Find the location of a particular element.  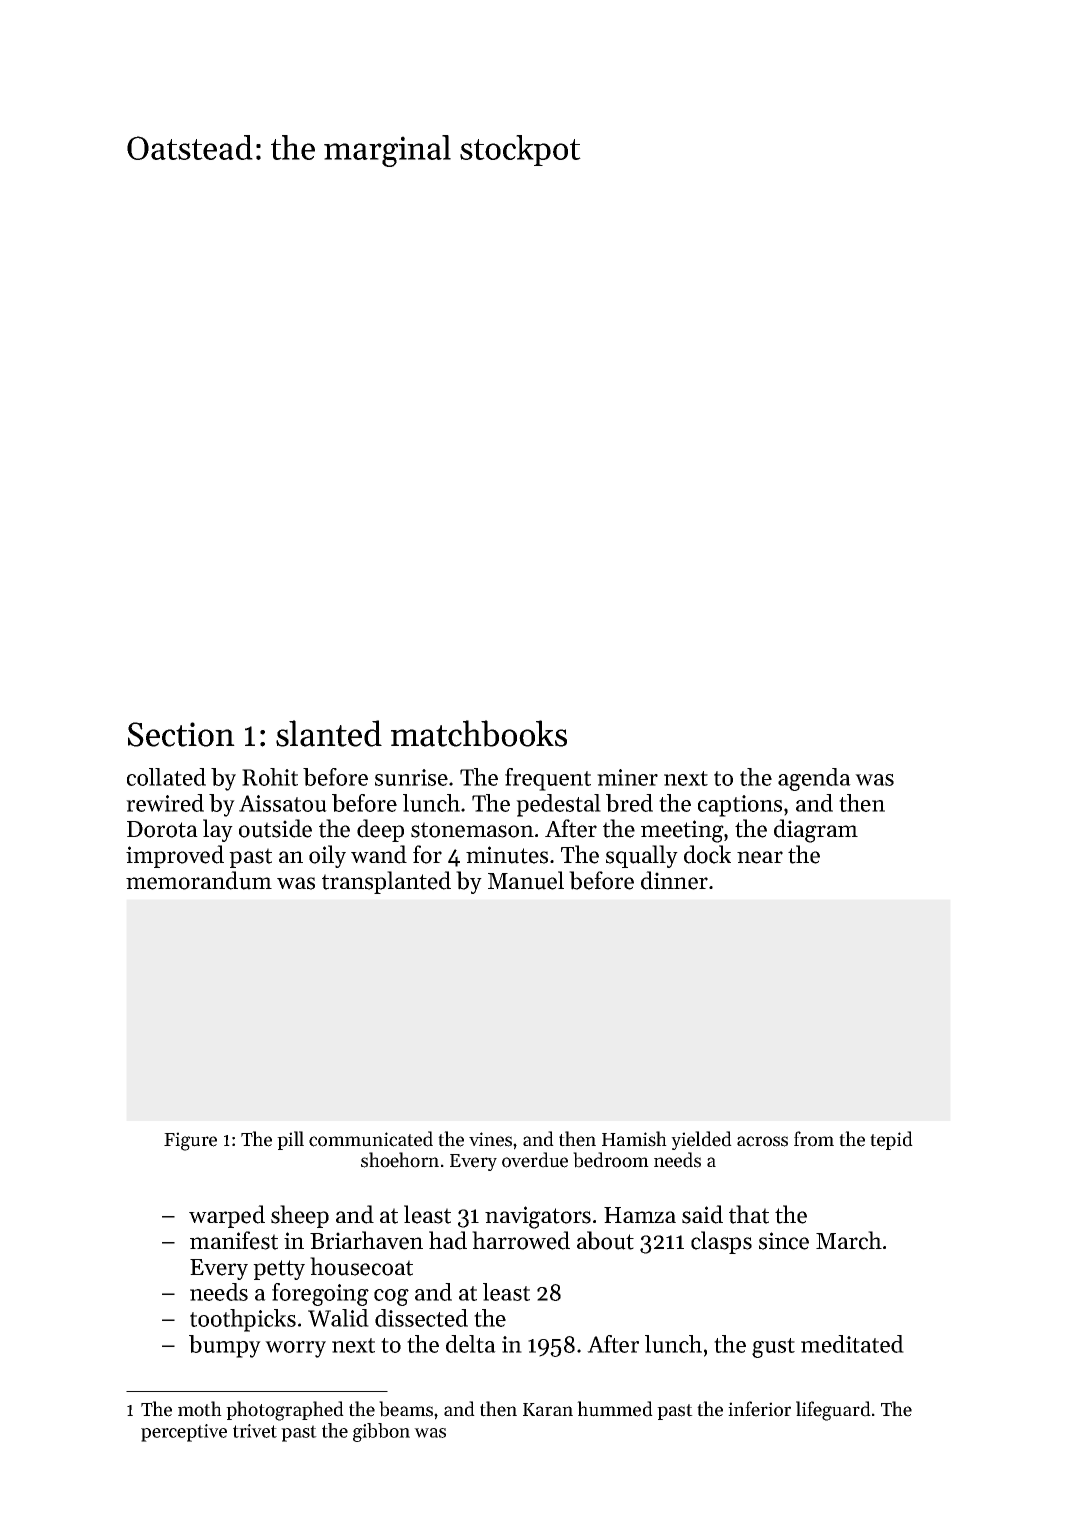

from is located at coordinates (814, 1139).
